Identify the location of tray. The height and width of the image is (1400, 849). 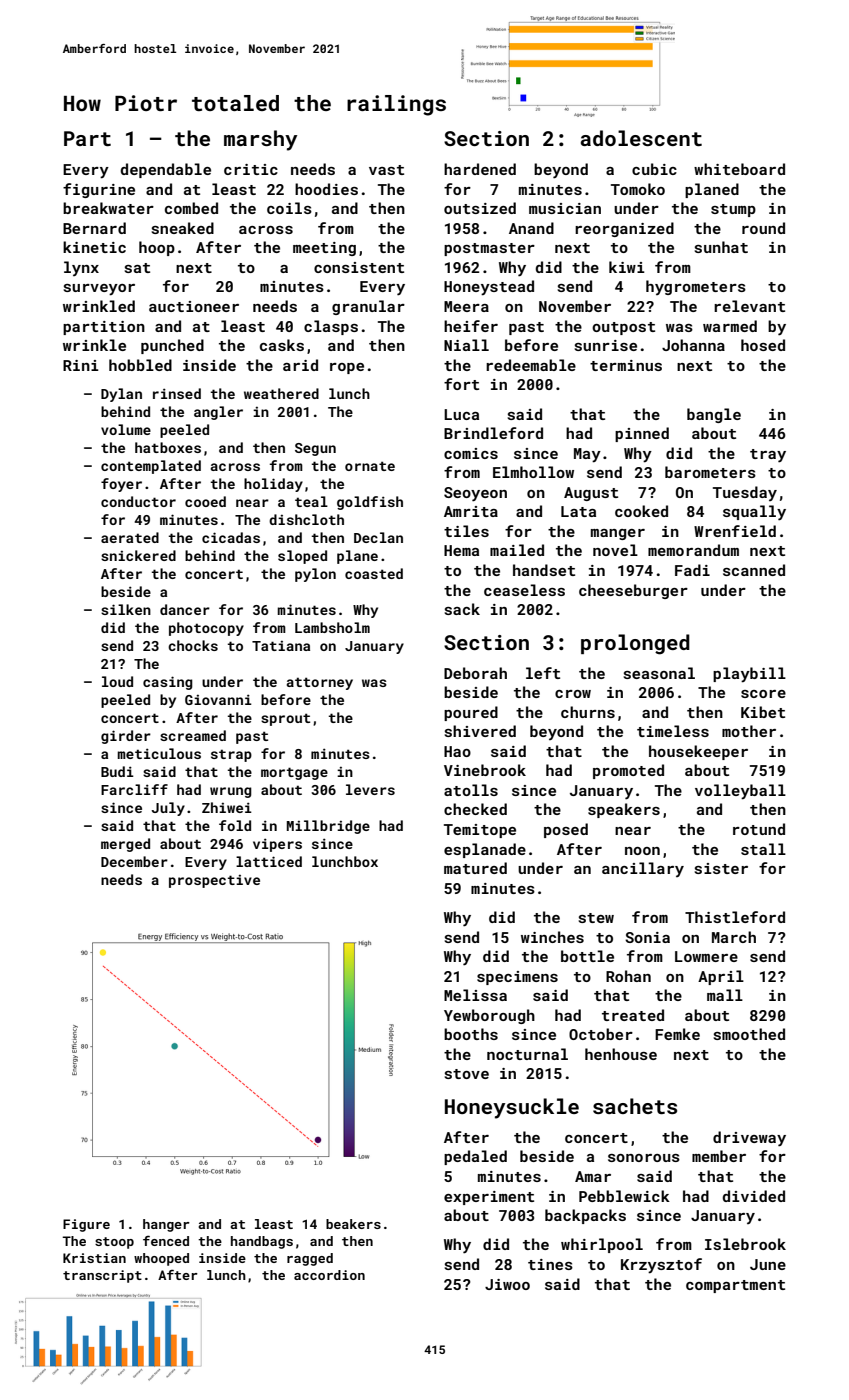
(768, 456).
